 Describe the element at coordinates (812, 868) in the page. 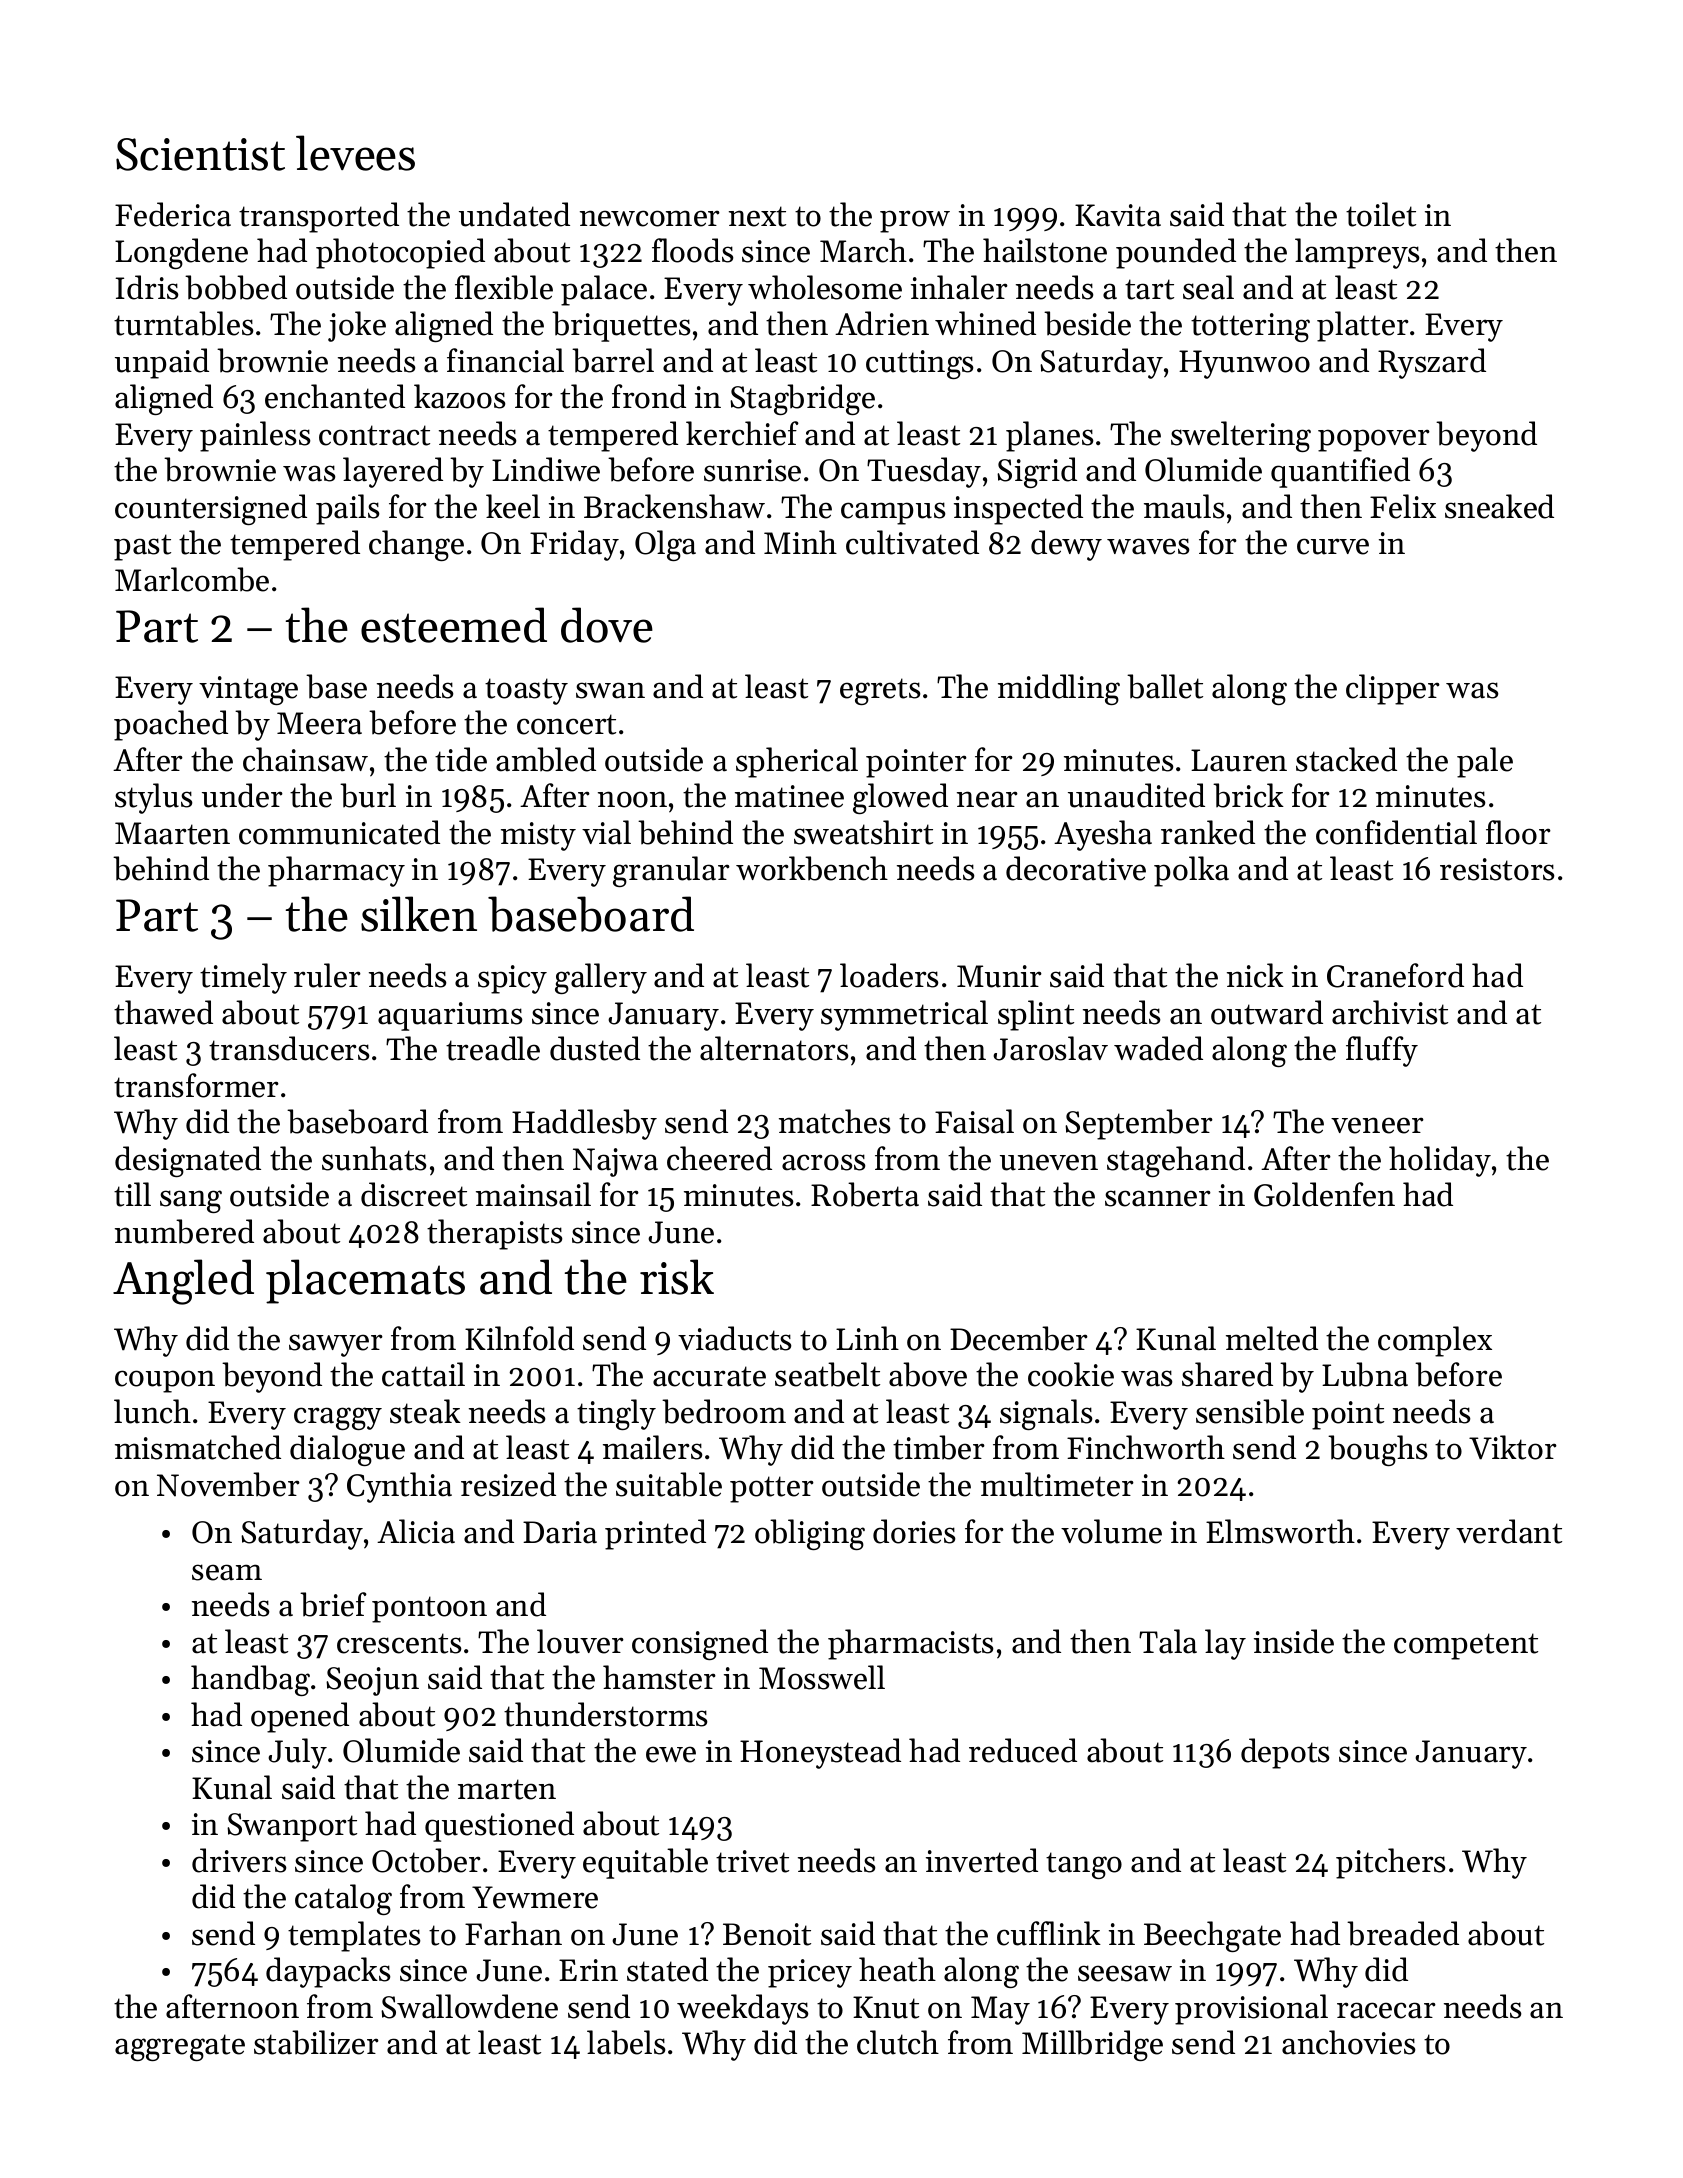

I see `workbench` at that location.
